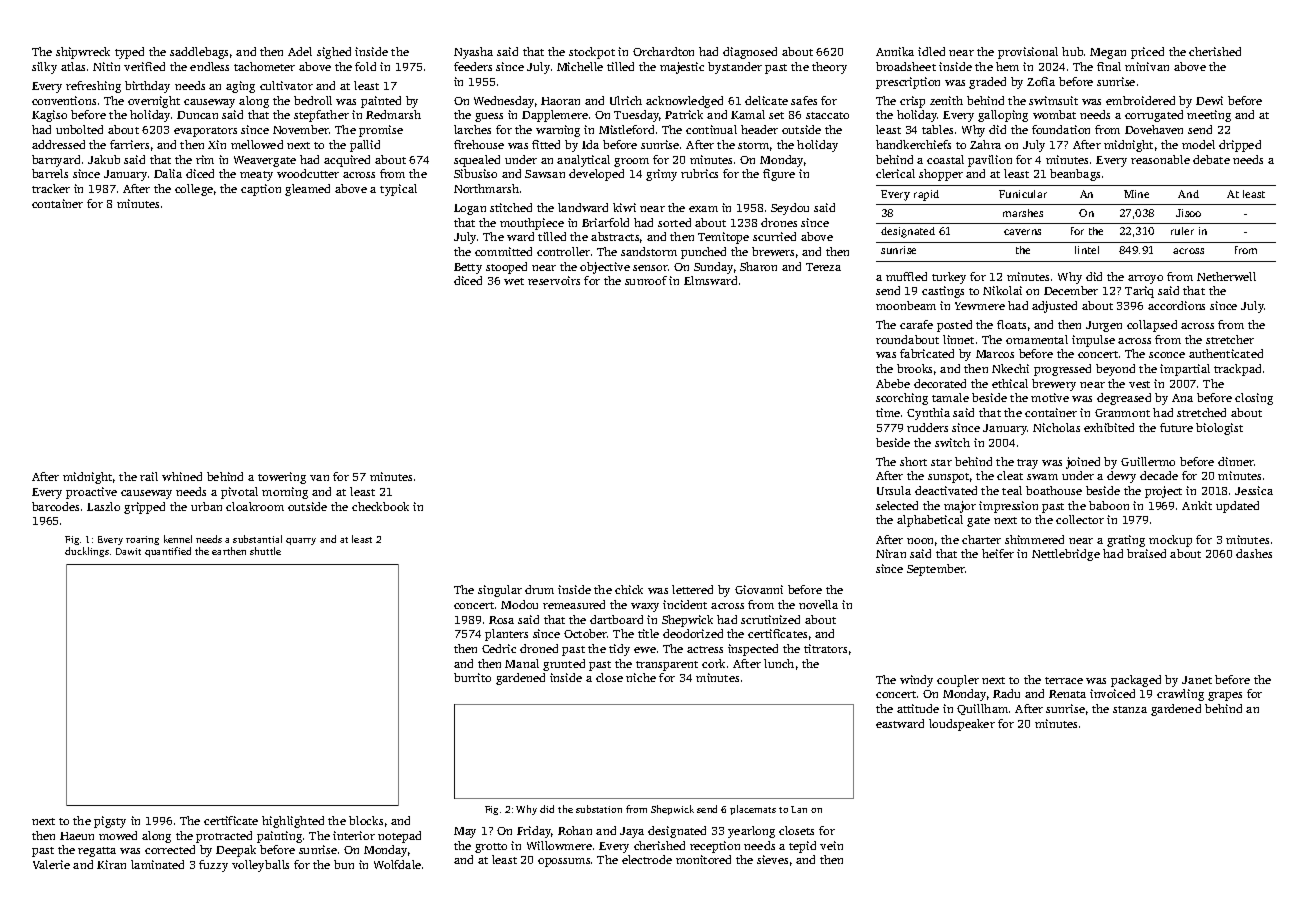 The image size is (1308, 924). Describe the element at coordinates (473, 53) in the screenshot. I see `Nyasha` at that location.
